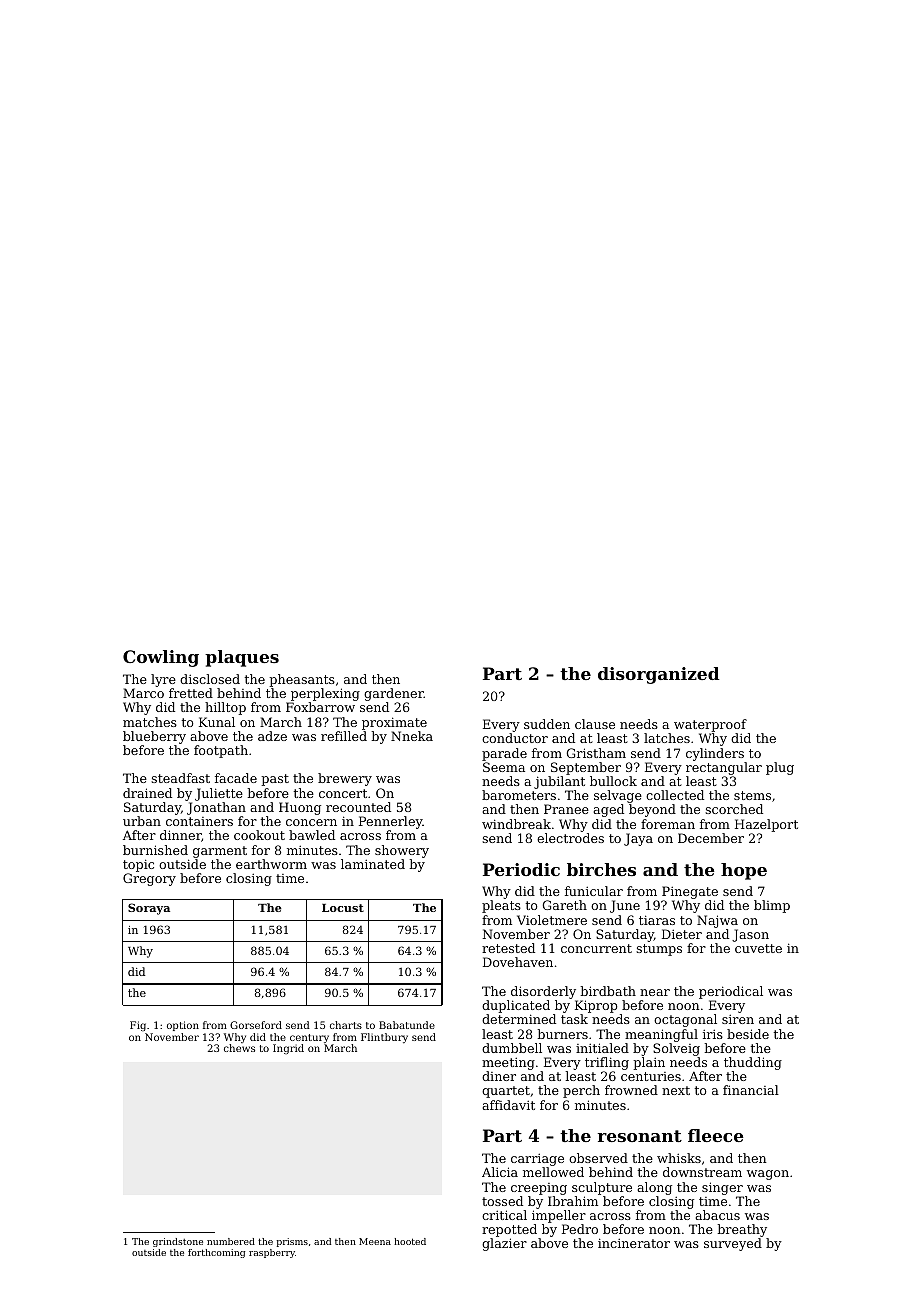 The height and width of the screenshot is (1308, 924). I want to click on waterproof, so click(710, 725).
